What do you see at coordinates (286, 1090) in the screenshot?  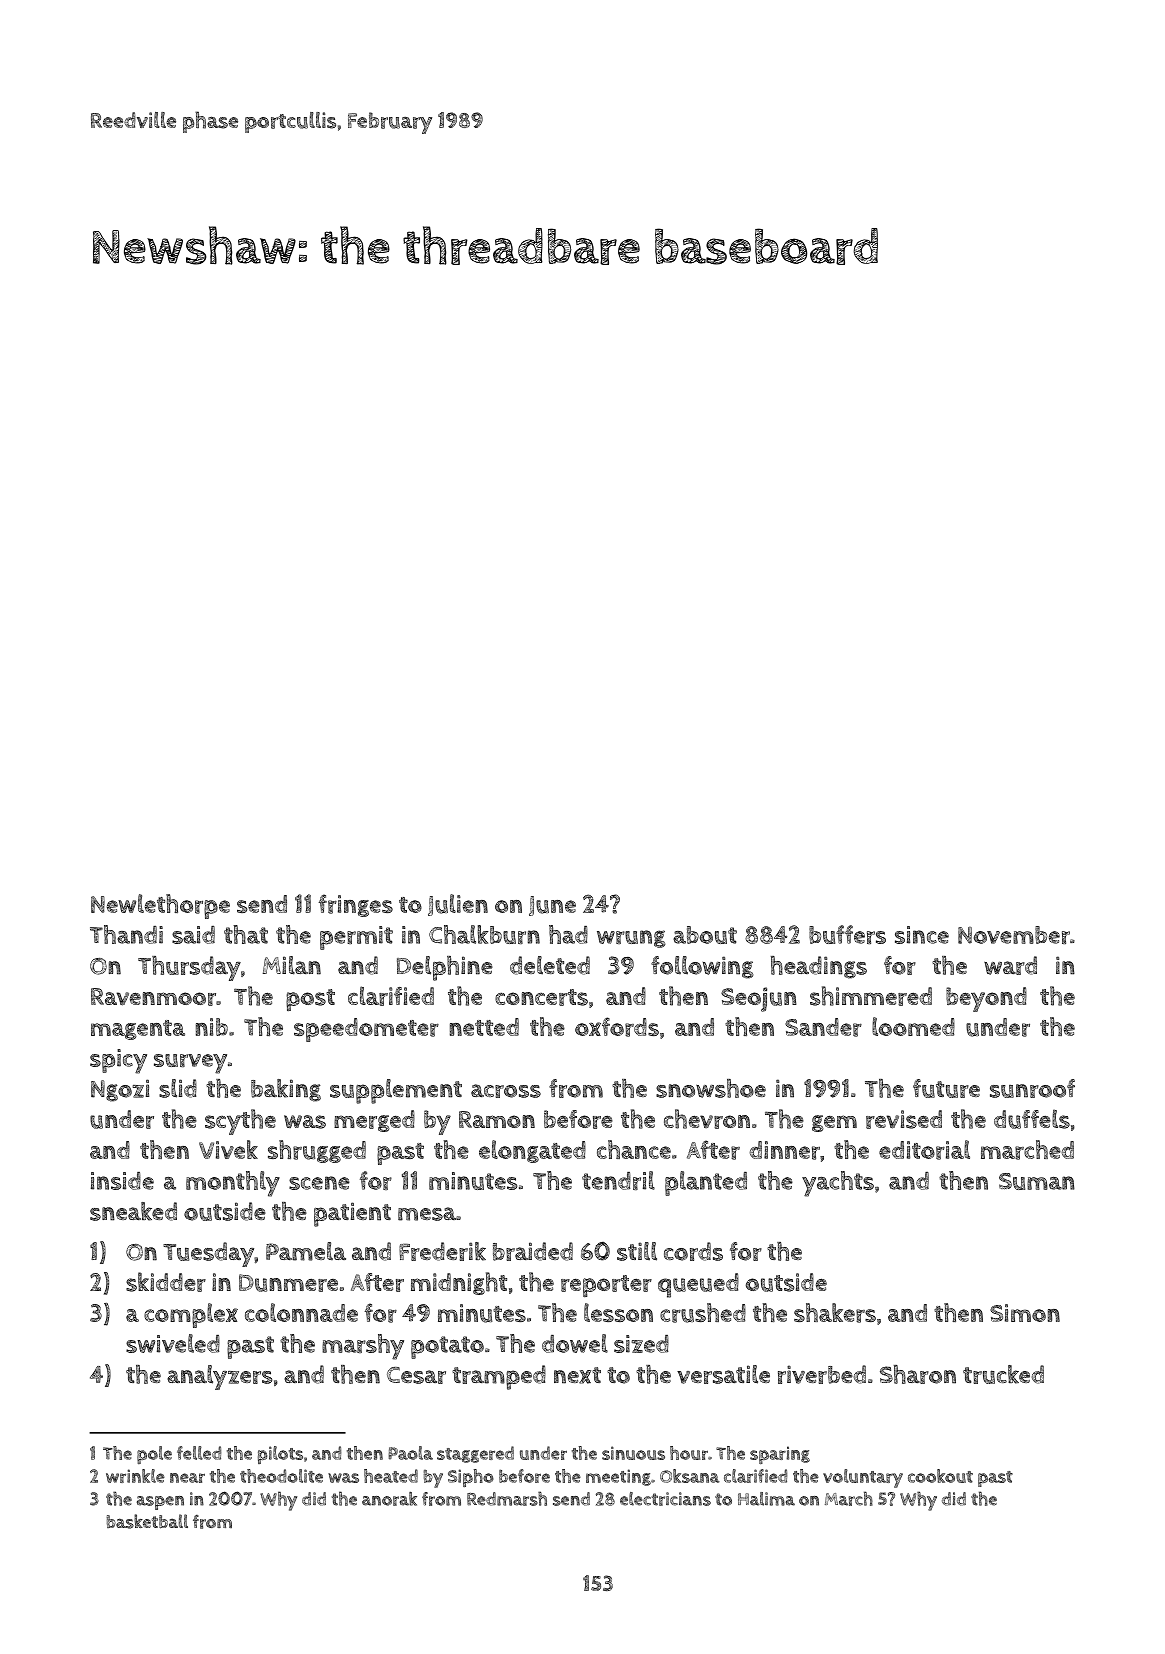 I see `baking` at bounding box center [286, 1090].
